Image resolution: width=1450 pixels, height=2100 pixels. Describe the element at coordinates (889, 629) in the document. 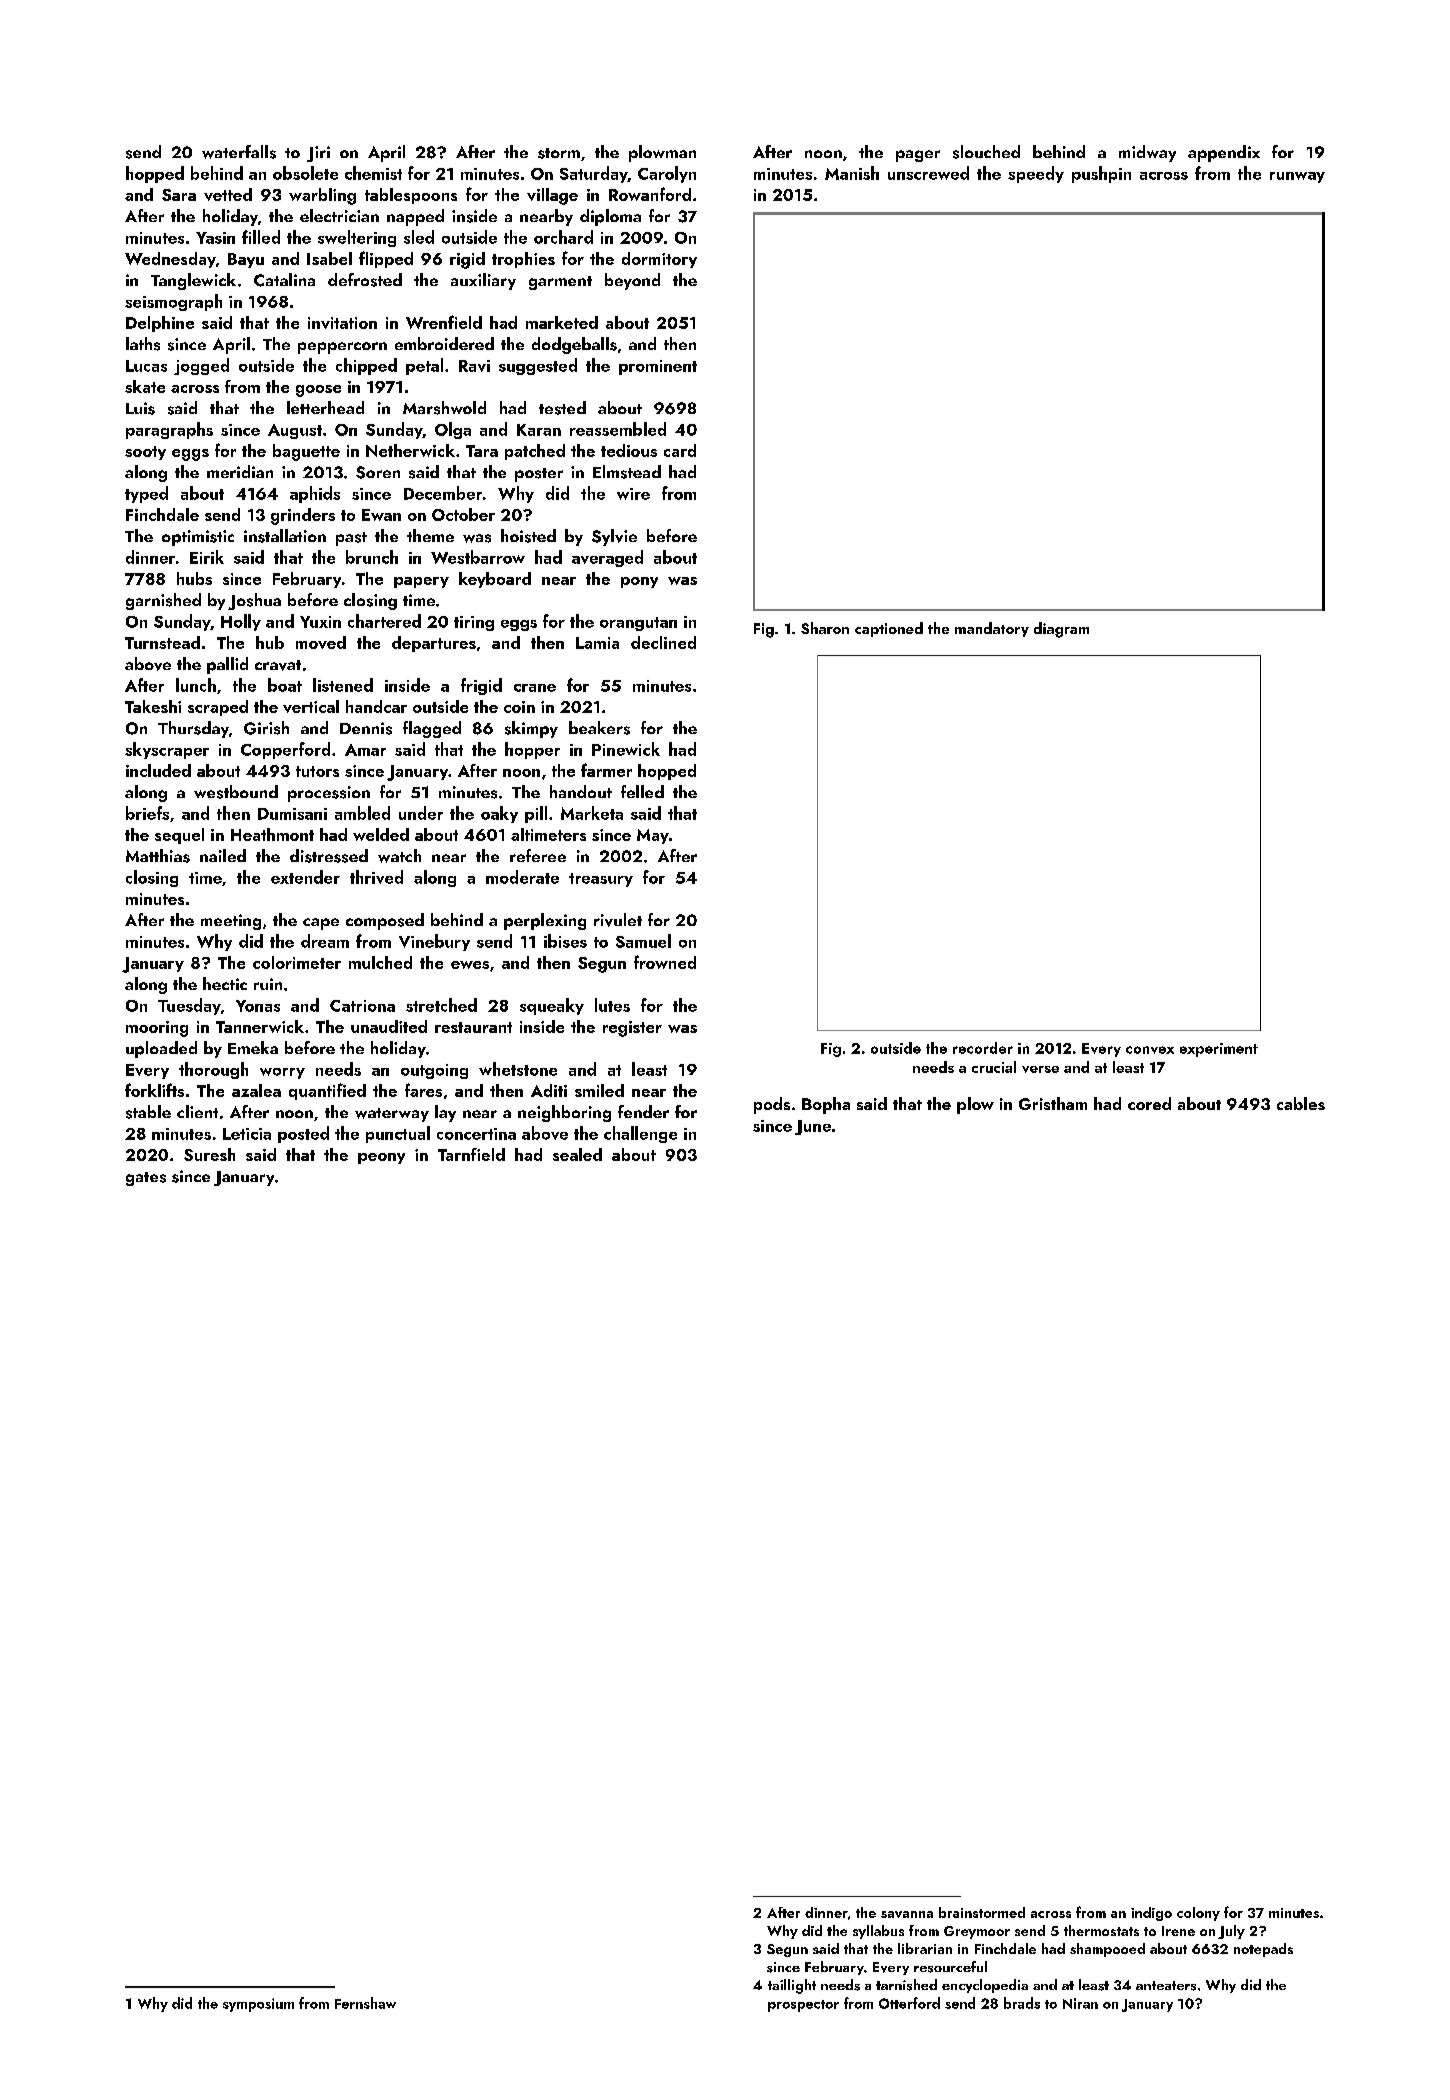

I see `captioned` at that location.
